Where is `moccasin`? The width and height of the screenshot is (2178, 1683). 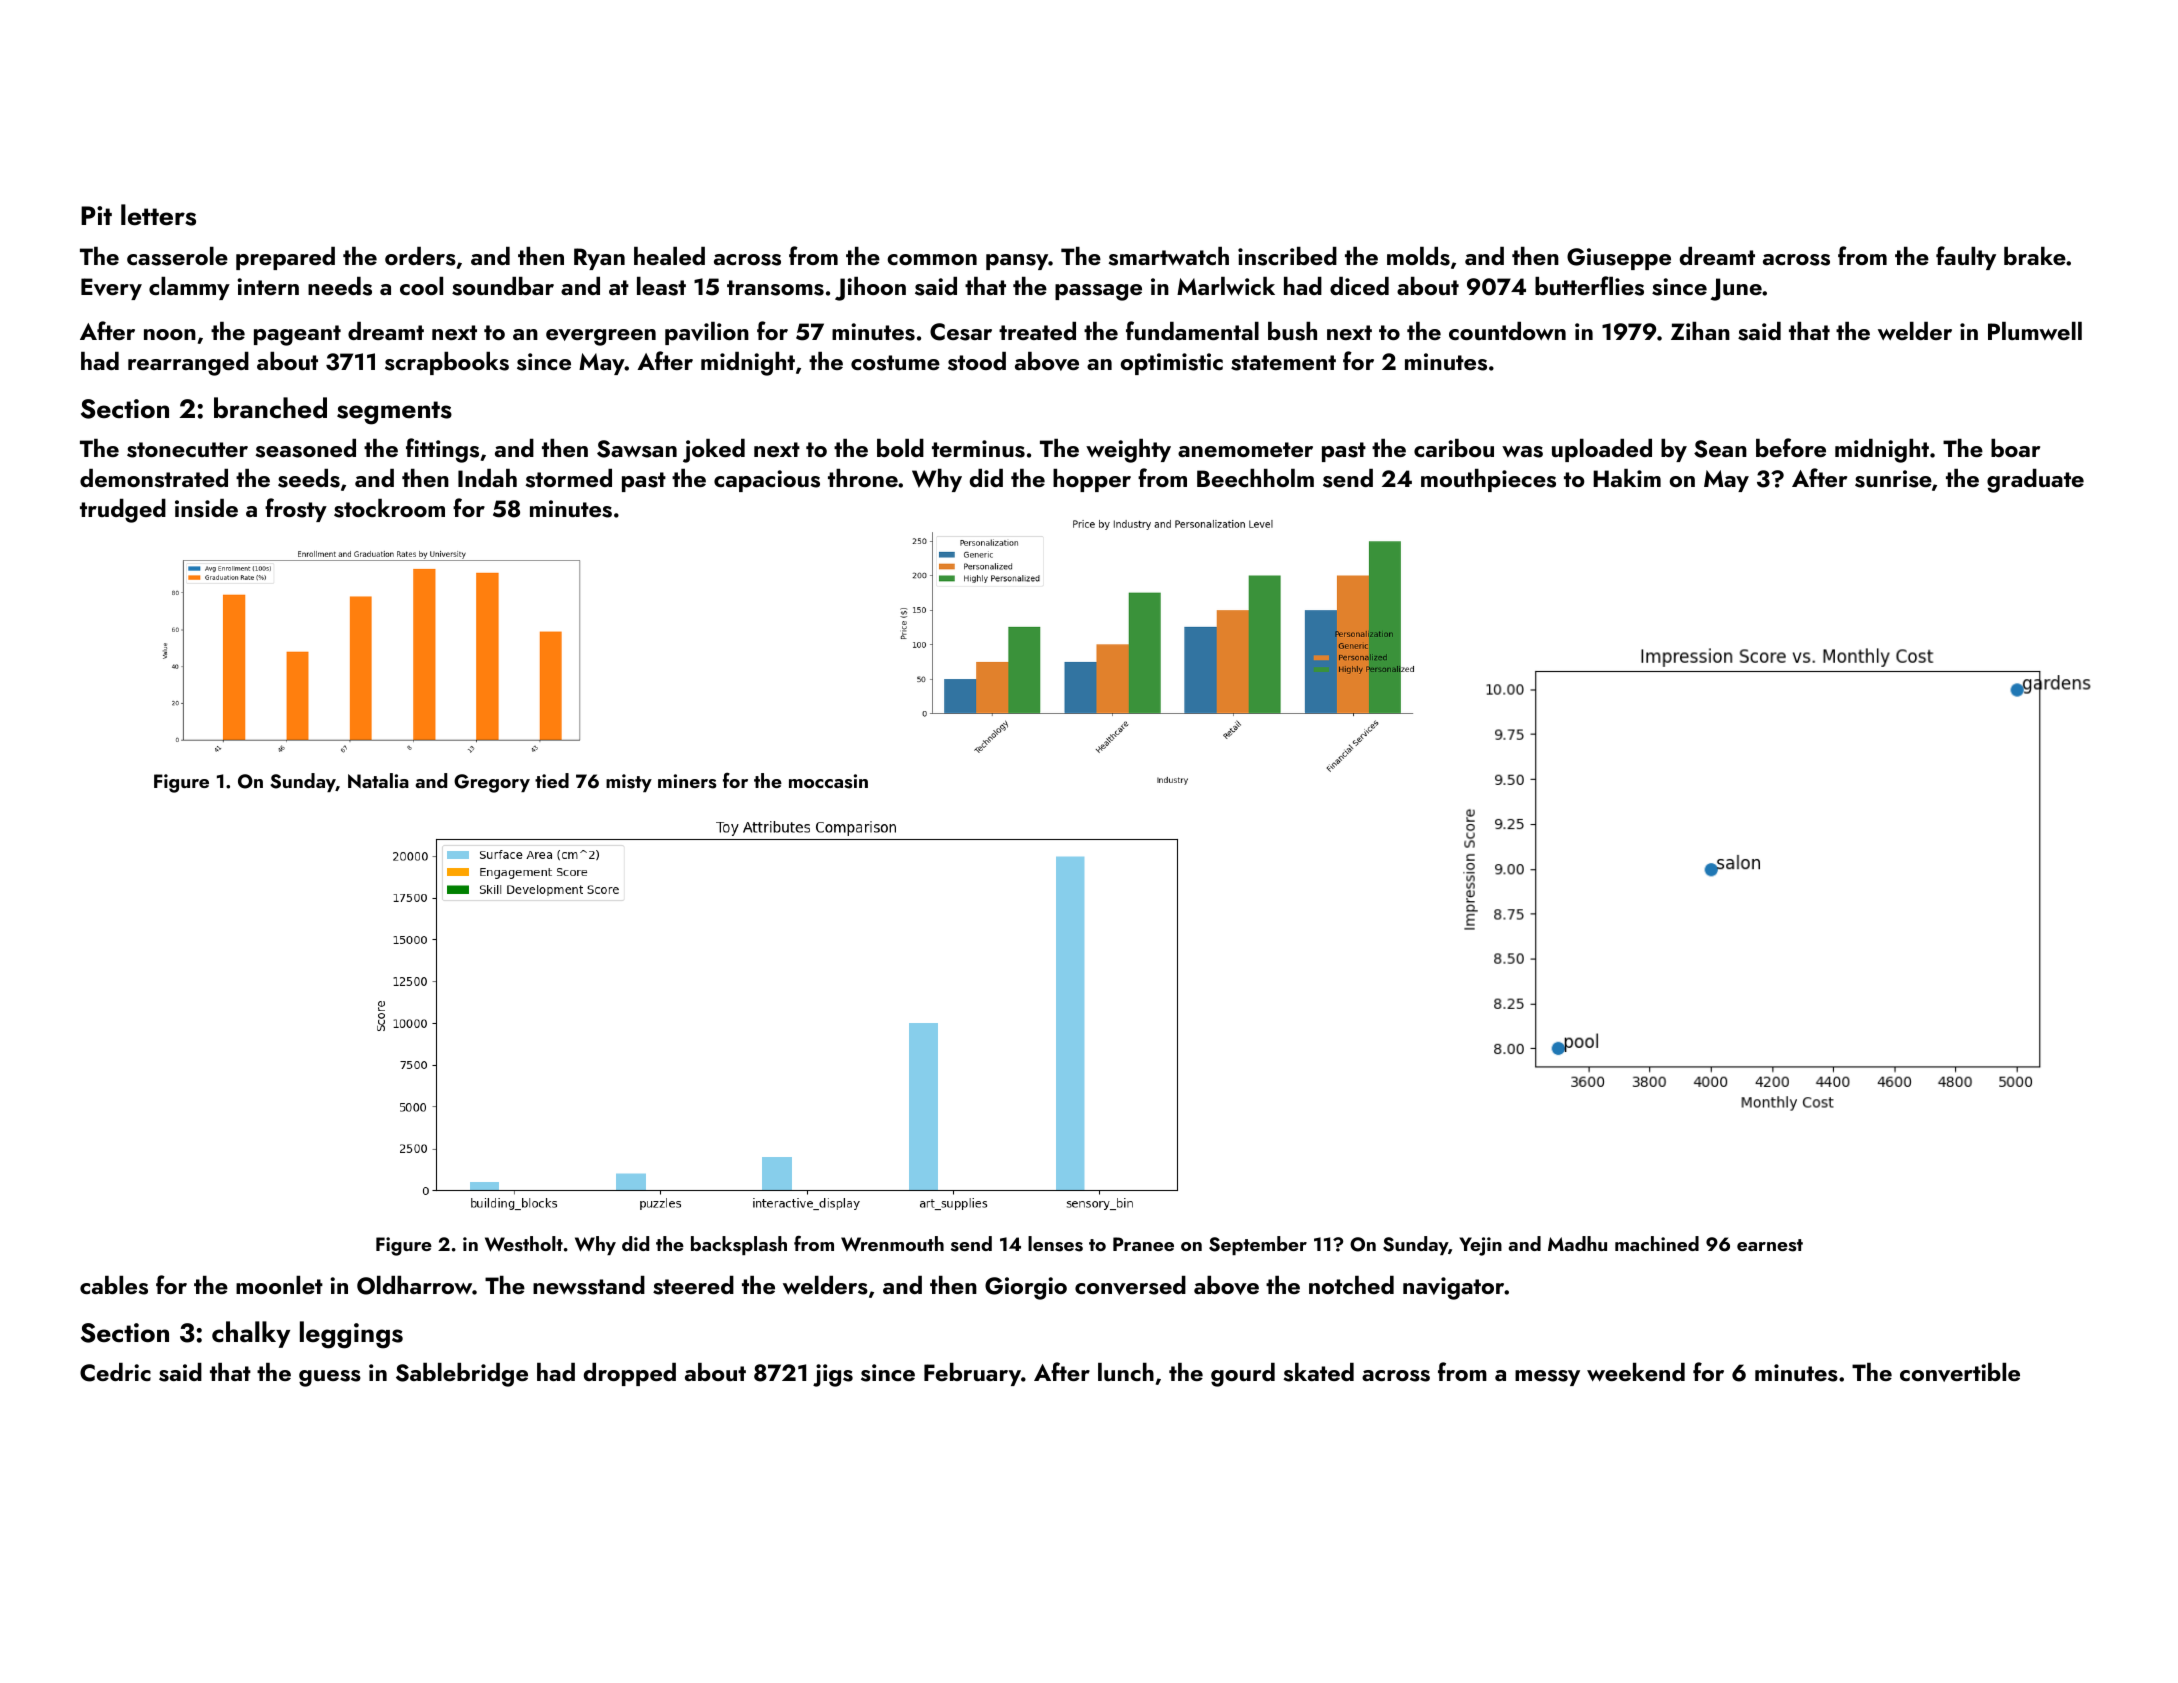 moccasin is located at coordinates (828, 781).
